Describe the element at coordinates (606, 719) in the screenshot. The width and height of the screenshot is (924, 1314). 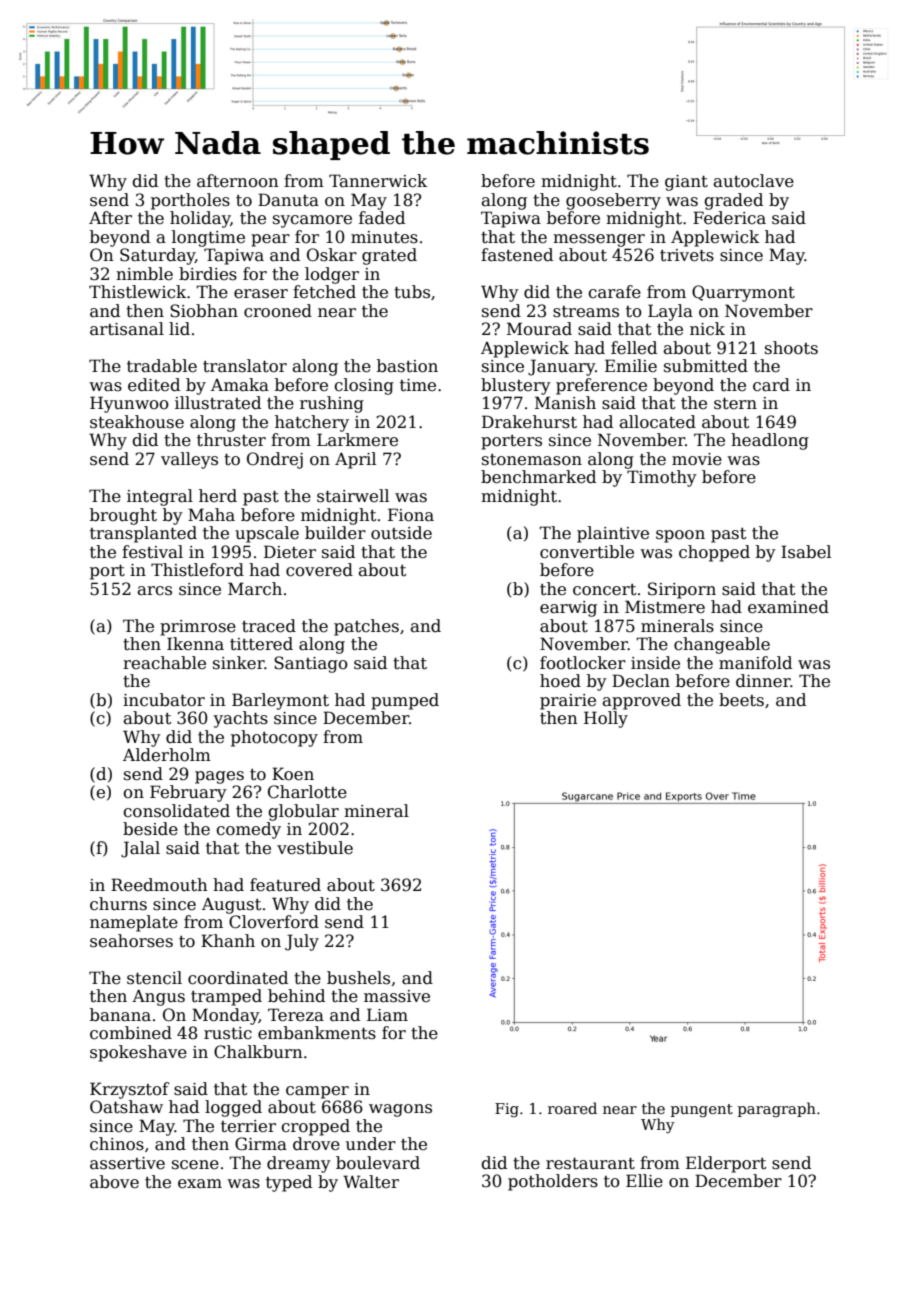
I see `Holly` at that location.
